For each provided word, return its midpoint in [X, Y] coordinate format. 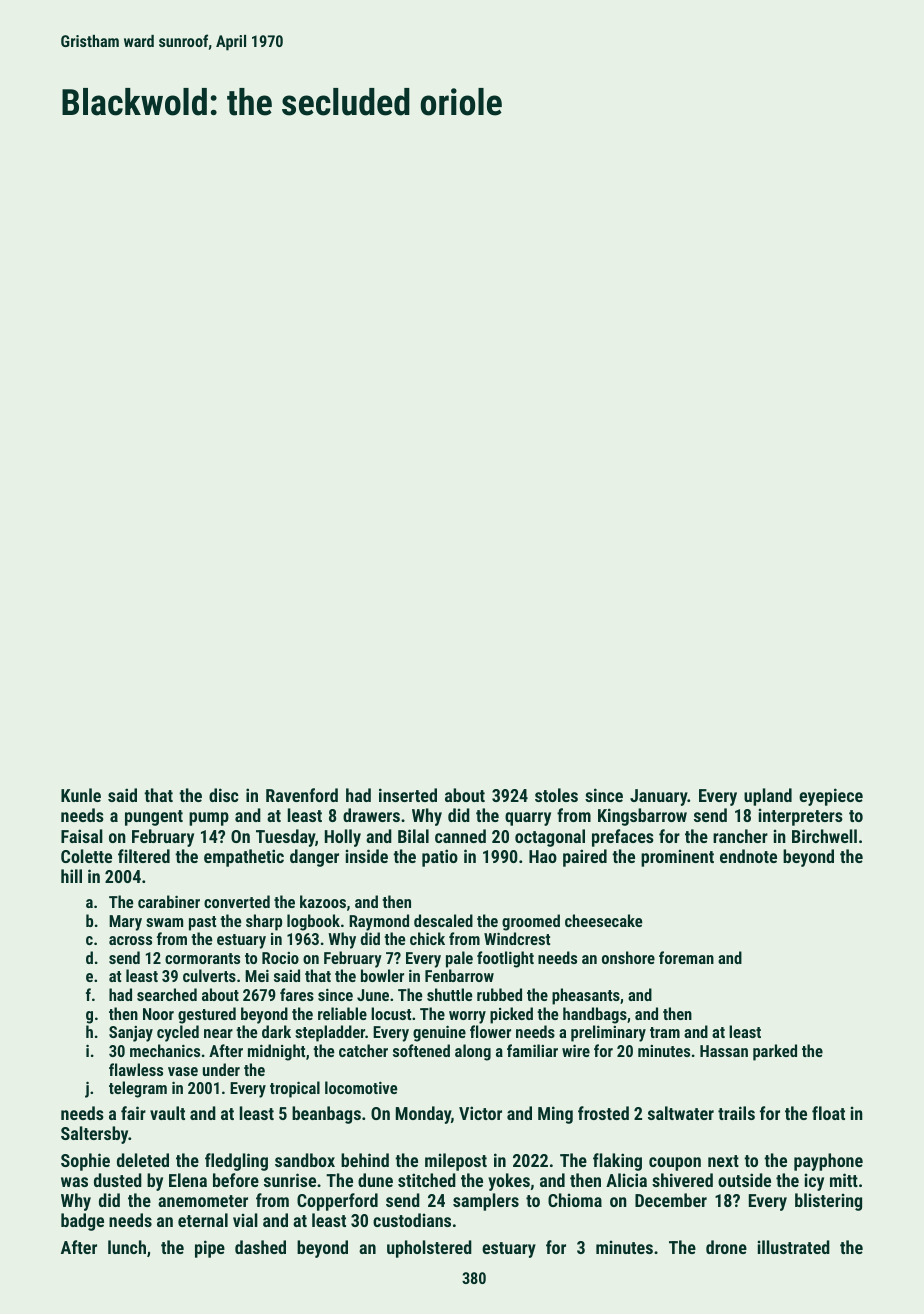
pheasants [586, 996]
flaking [617, 1162]
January [659, 797]
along [473, 1052]
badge [82, 1222]
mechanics [165, 1050]
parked [775, 1052]
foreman [686, 957]
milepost [456, 1162]
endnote [748, 856]
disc [224, 795]
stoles [556, 795]
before [236, 1180]
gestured [207, 1015]
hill [71, 876]
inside [367, 856]
